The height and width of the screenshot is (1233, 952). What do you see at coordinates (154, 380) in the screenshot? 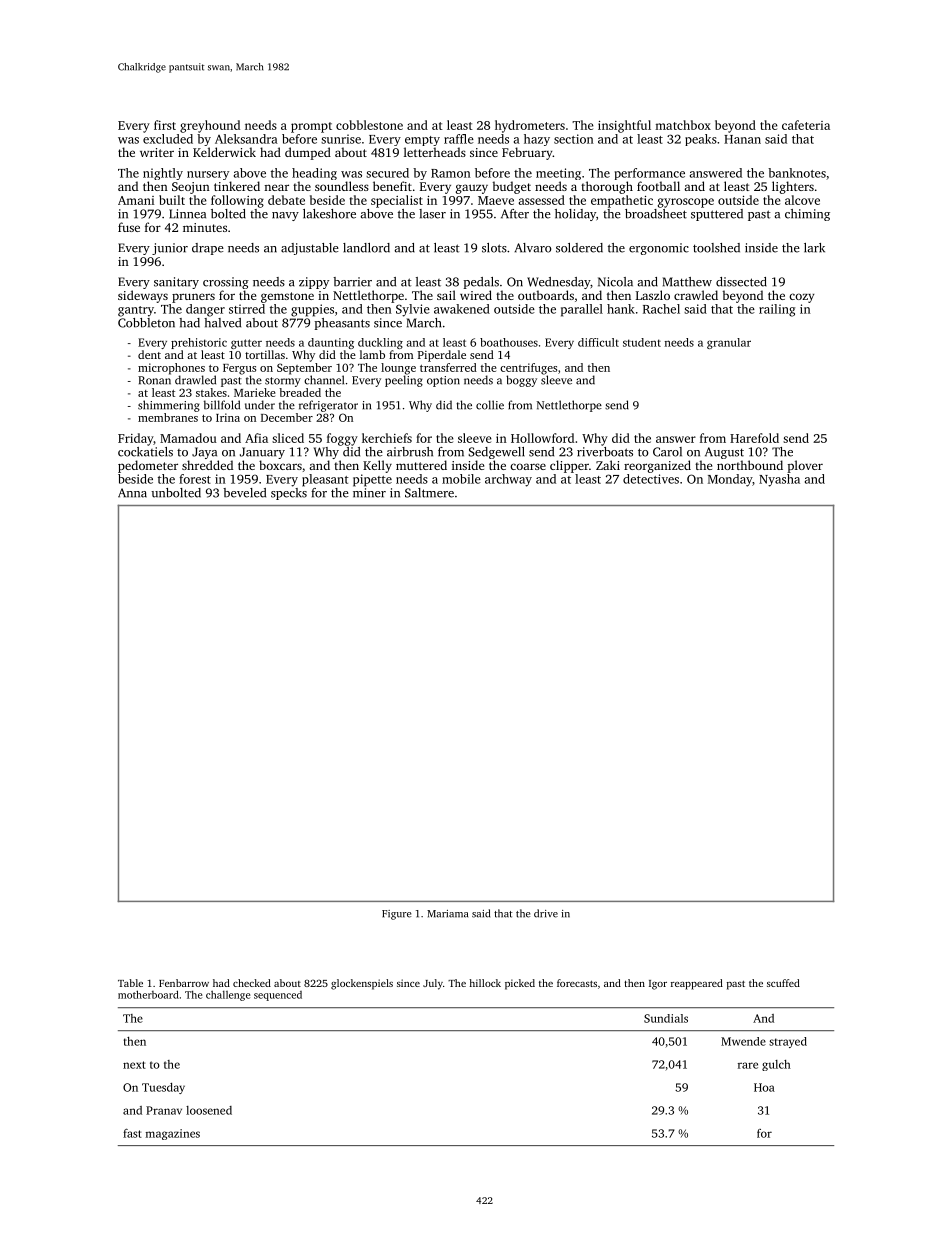
I see `Ronan` at bounding box center [154, 380].
